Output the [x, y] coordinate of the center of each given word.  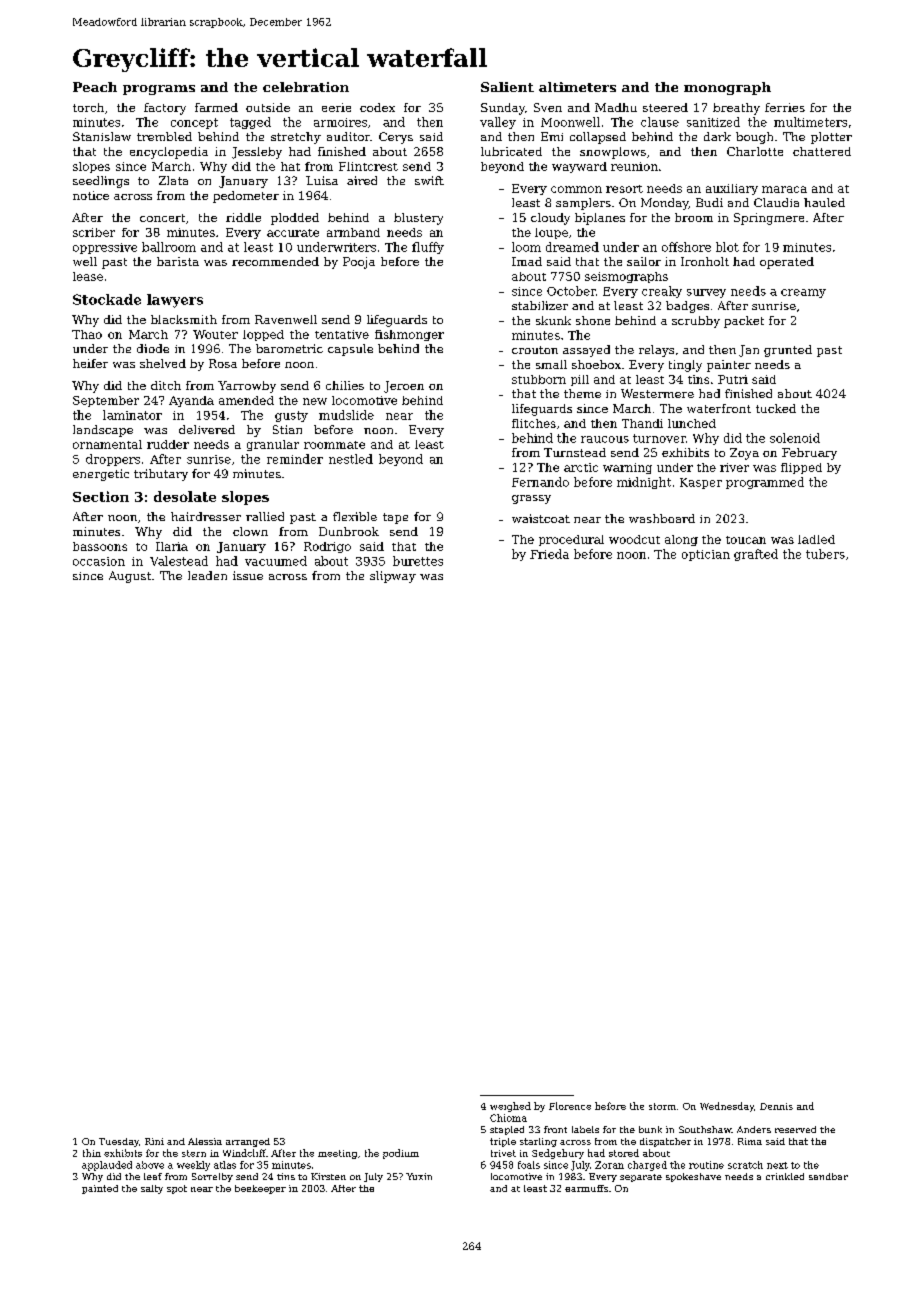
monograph [727, 88]
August [130, 577]
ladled [816, 539]
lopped [263, 335]
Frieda [549, 554]
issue [248, 575]
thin [92, 1153]
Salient [507, 87]
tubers [825, 554]
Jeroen [404, 387]
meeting [337, 1154]
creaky [662, 292]
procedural [571, 540]
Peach [95, 87]
